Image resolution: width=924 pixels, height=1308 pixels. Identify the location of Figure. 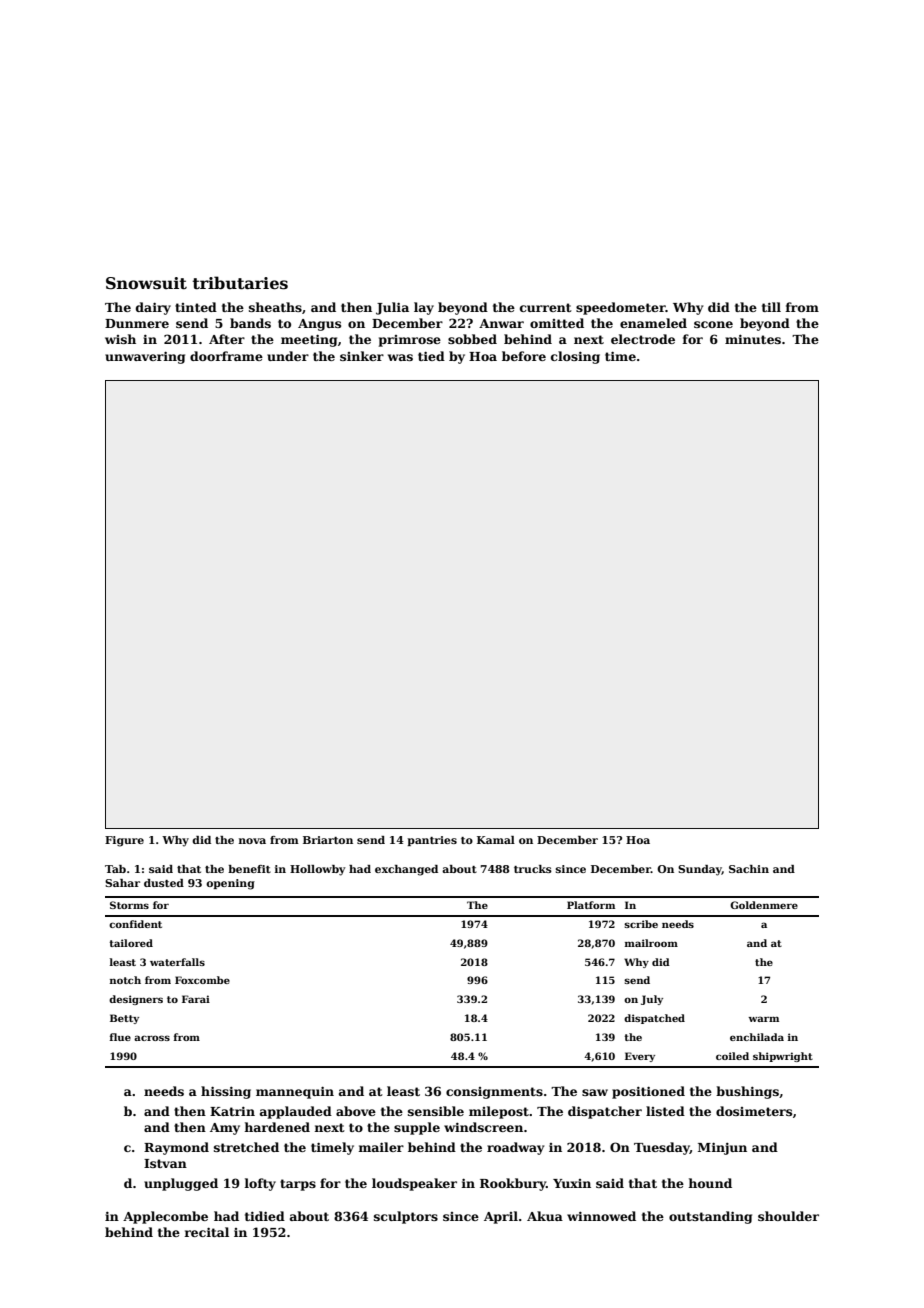
(124, 841).
